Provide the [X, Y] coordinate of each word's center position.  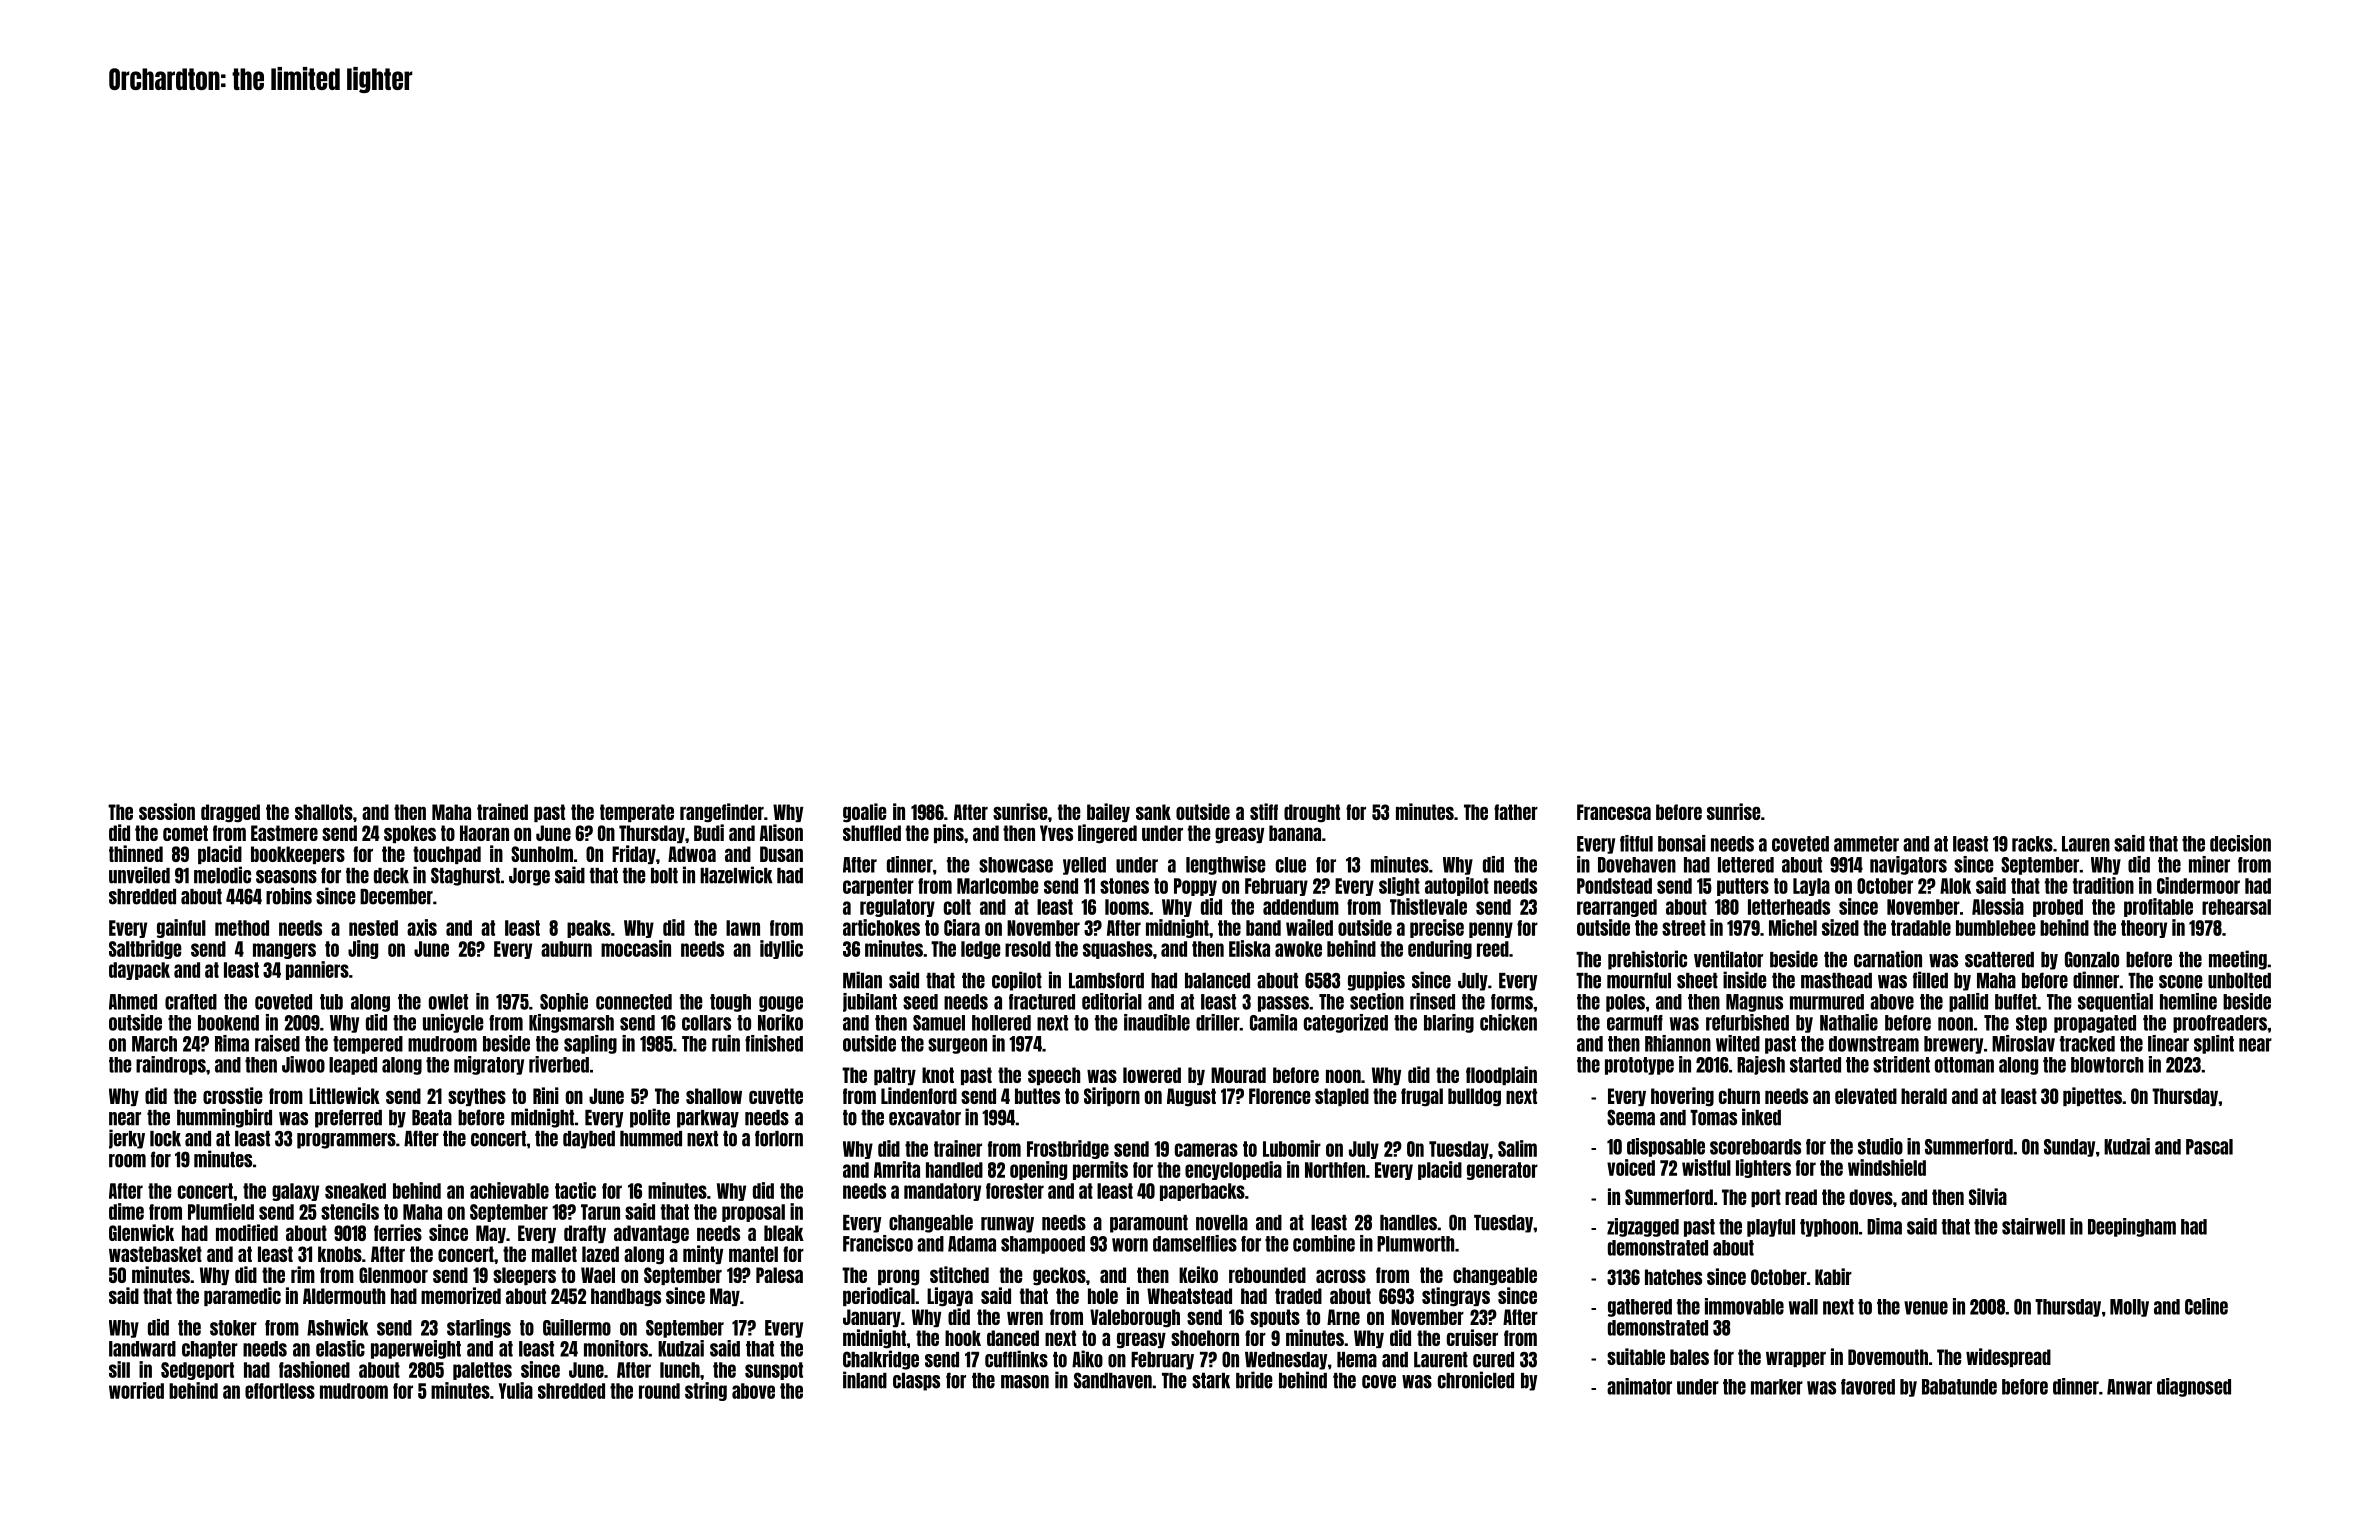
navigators [1908, 865]
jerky [127, 1139]
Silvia [1988, 1196]
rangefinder [722, 813]
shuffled [872, 833]
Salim [1517, 1148]
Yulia [516, 1390]
